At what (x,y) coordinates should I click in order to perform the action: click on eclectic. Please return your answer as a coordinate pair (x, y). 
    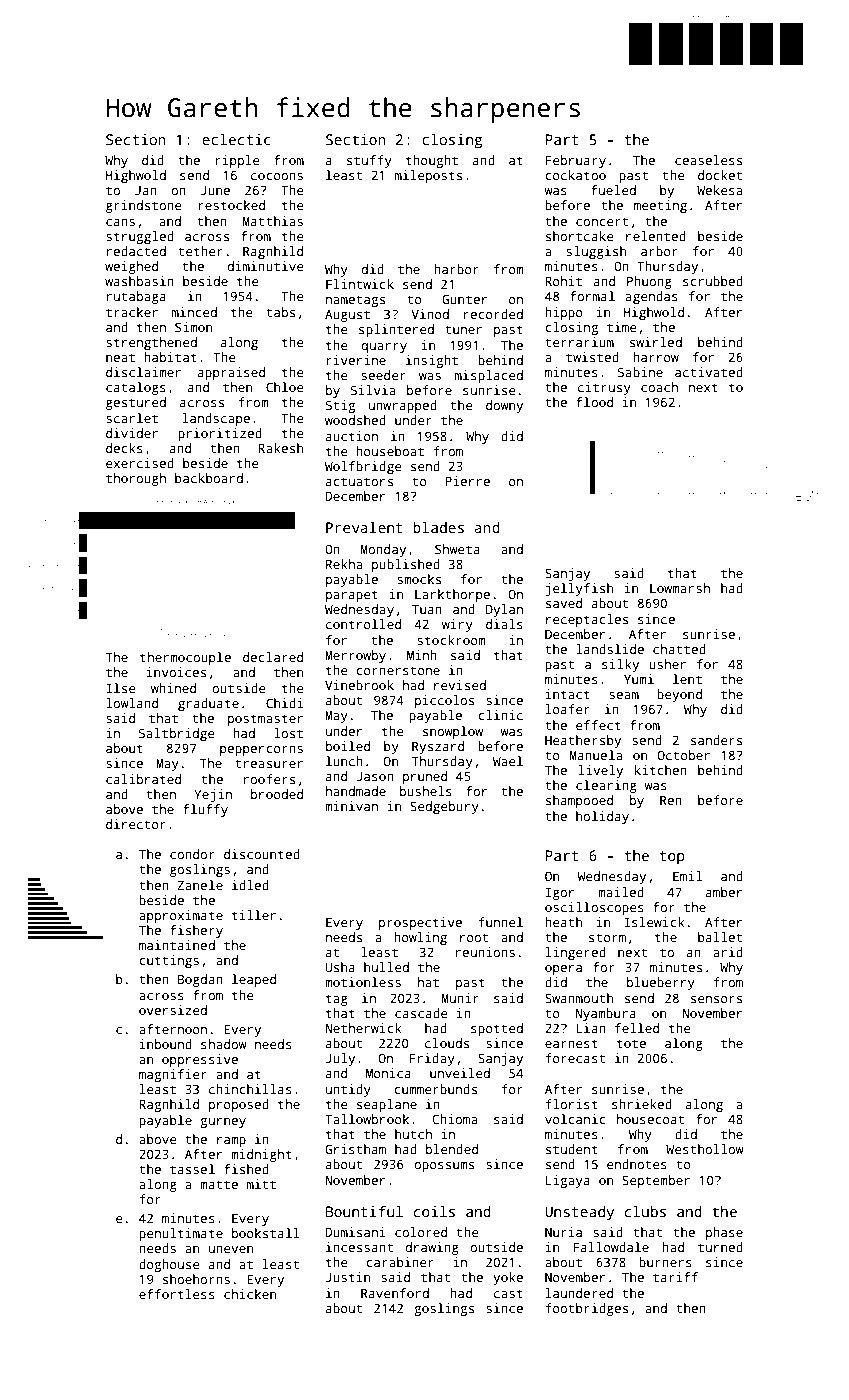
    Looking at the image, I should click on (236, 139).
